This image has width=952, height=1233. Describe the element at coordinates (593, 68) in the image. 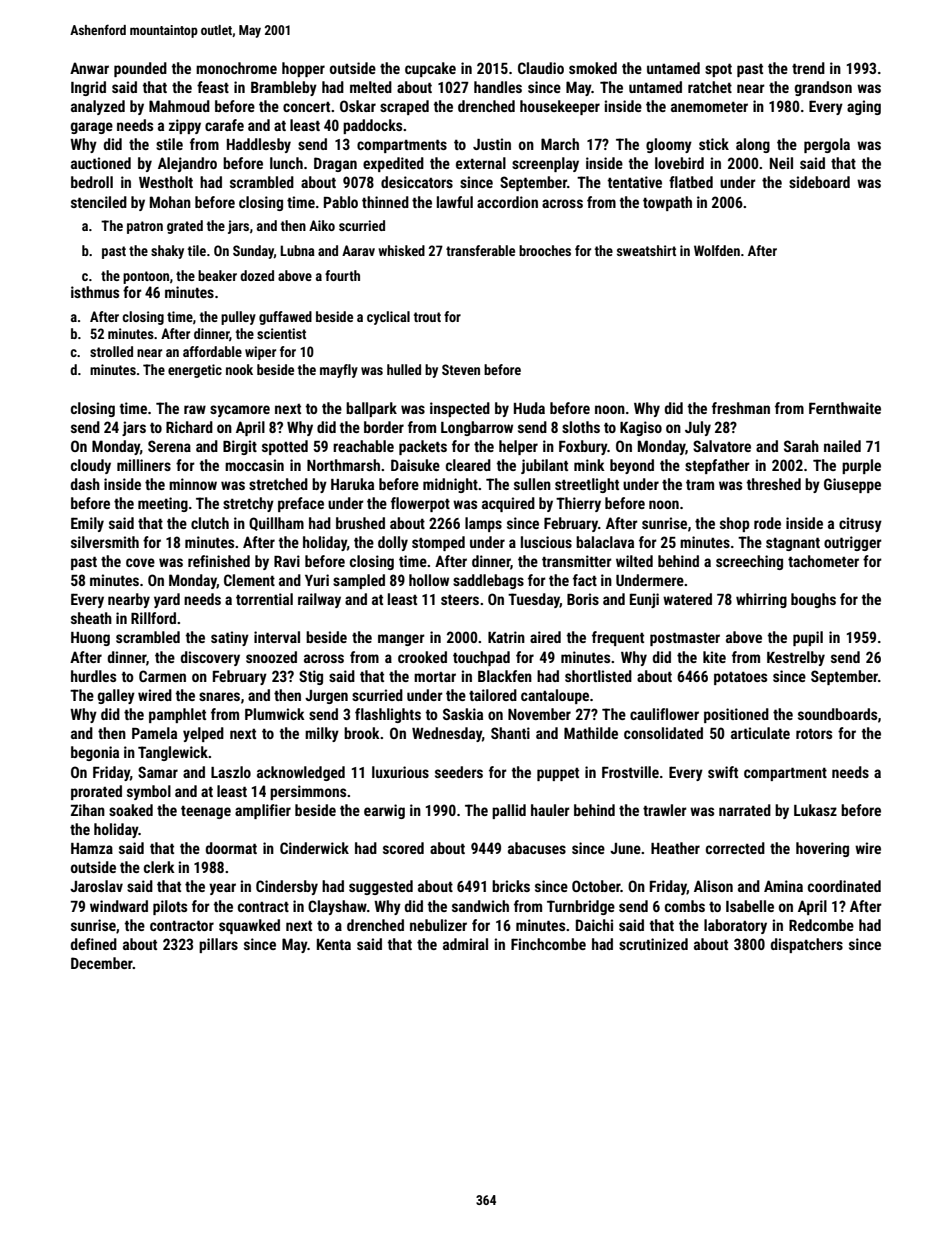

I see `smoked` at that location.
